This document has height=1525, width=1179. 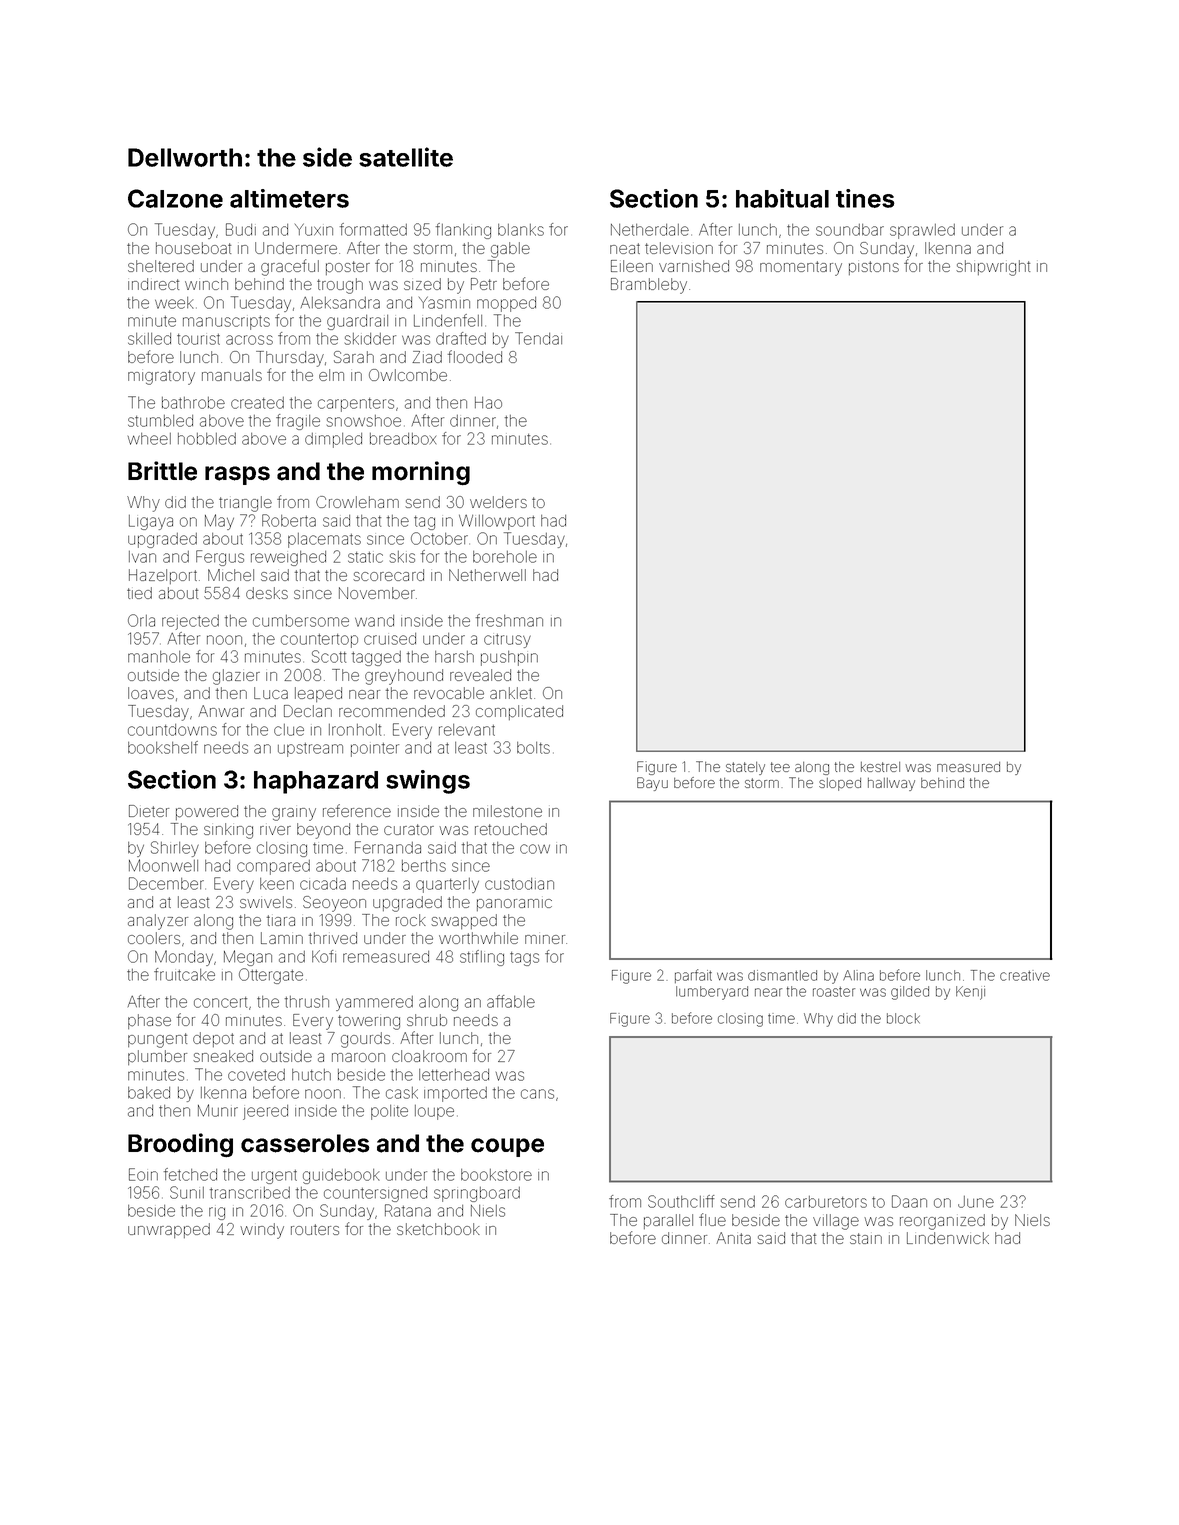 I want to click on welders, so click(x=498, y=502).
